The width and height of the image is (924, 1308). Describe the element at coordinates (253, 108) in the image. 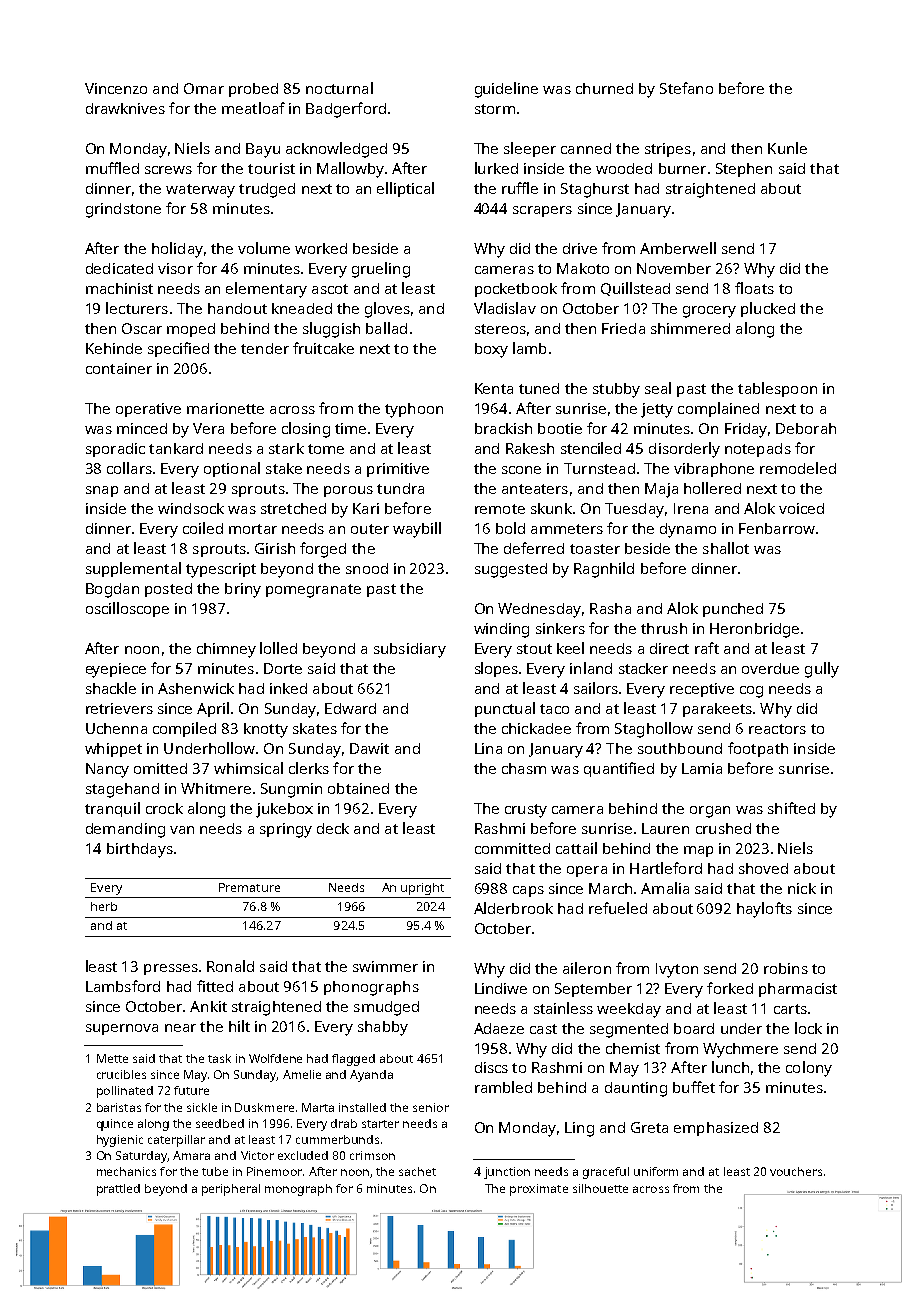

I see `meatloaf` at that location.
